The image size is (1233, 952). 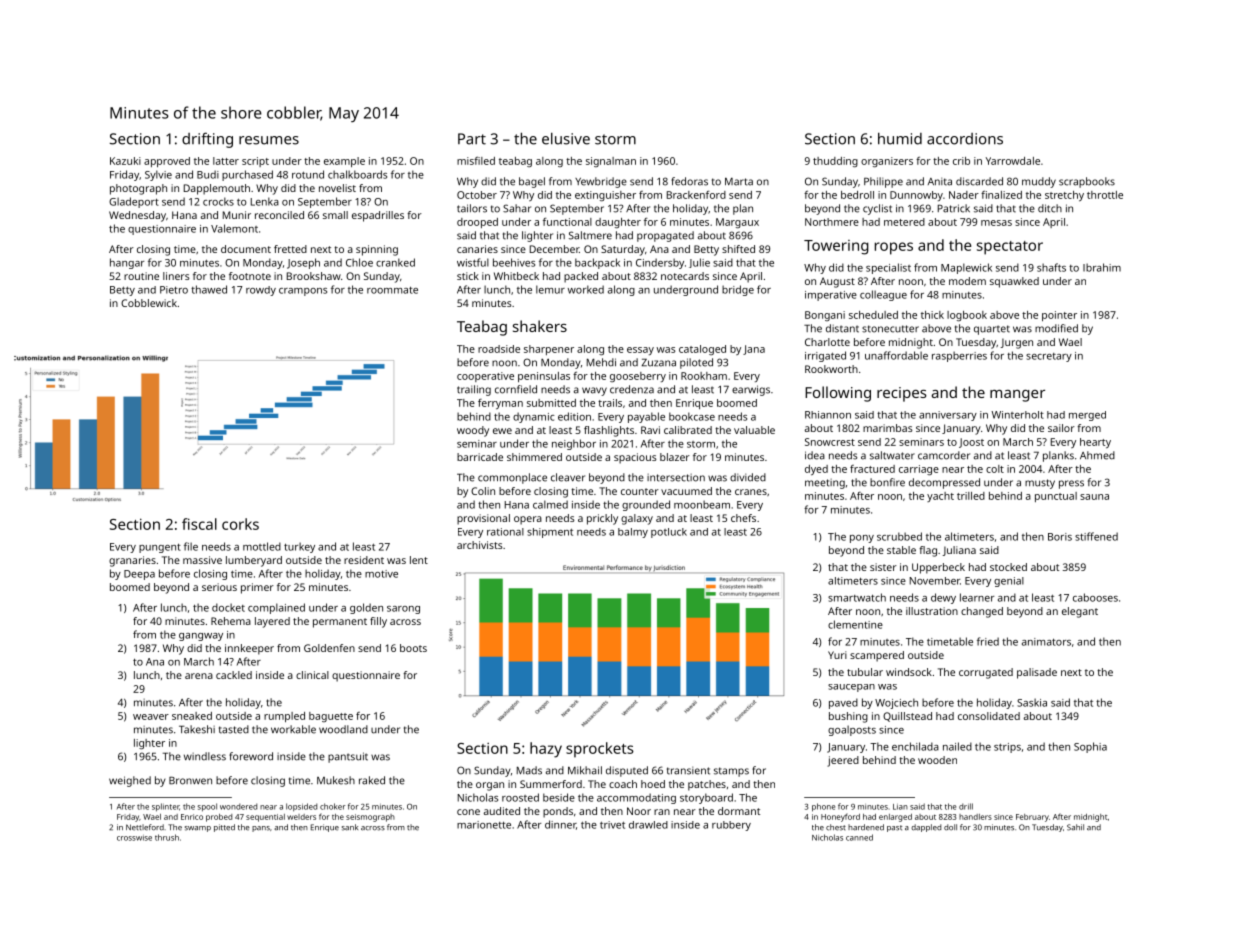 What do you see at coordinates (965, 139) in the screenshot?
I see `accordions` at bounding box center [965, 139].
